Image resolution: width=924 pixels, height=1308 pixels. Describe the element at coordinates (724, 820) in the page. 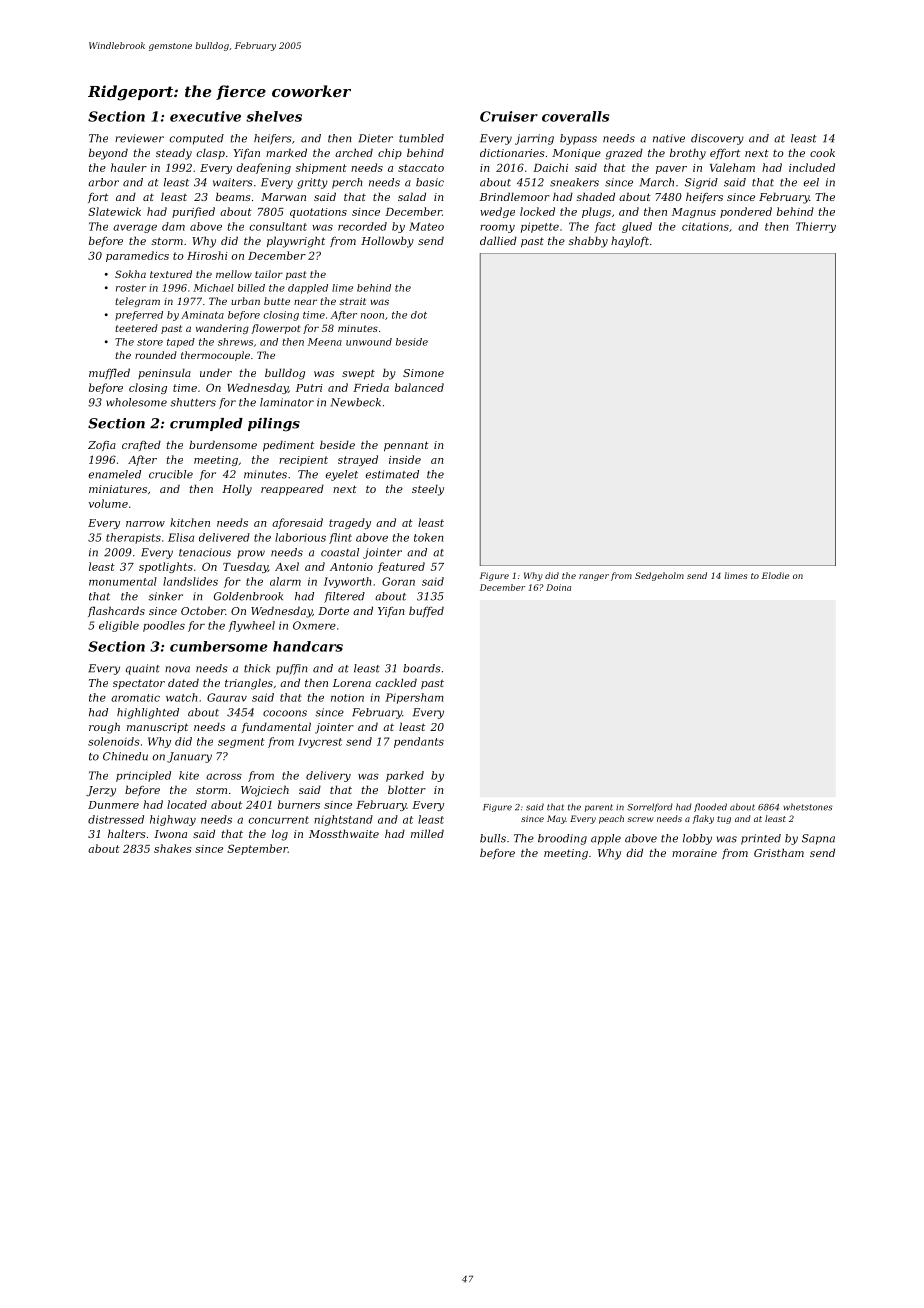

I see `tug` at that location.
